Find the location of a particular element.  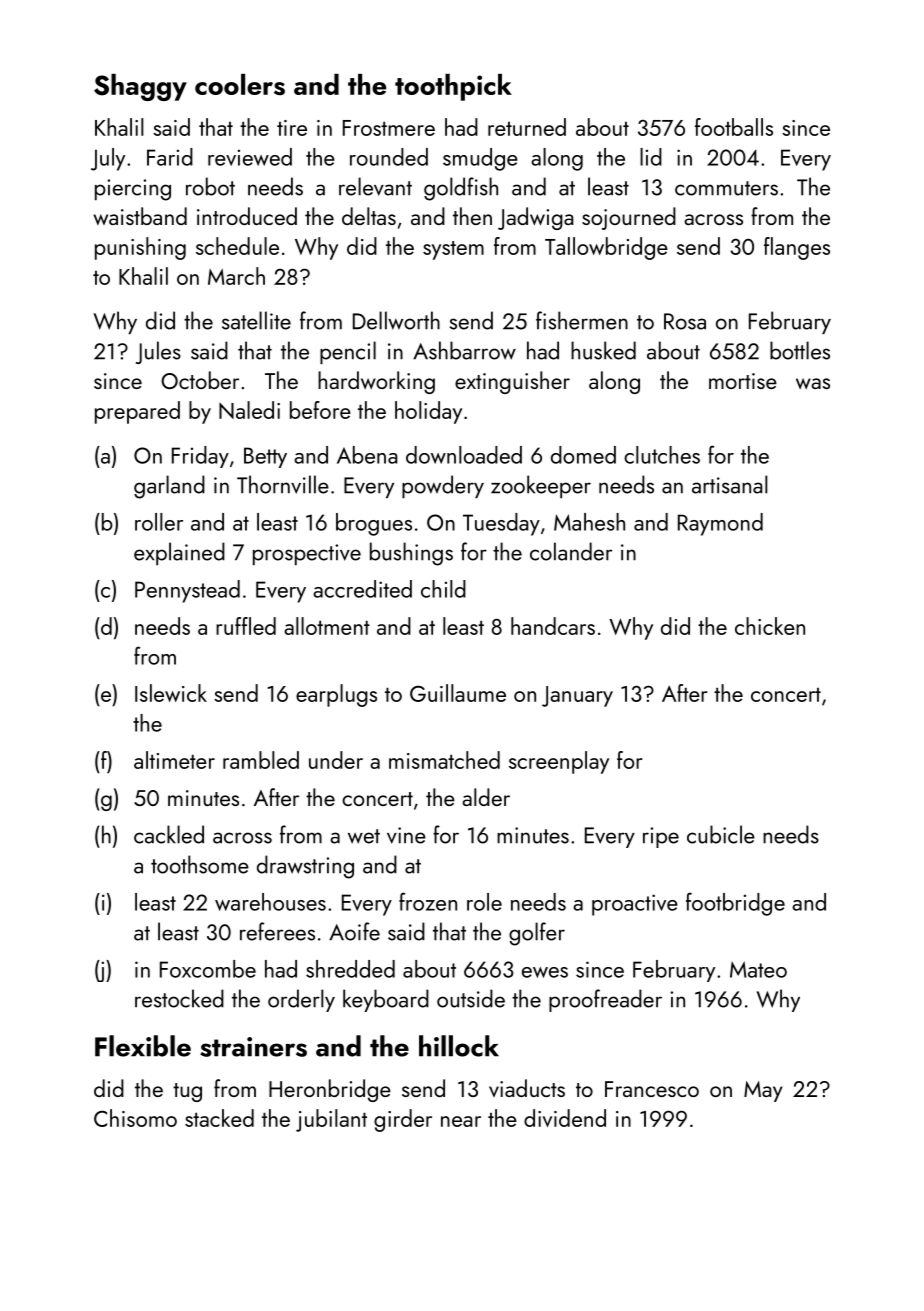

proactive is located at coordinates (635, 905).
